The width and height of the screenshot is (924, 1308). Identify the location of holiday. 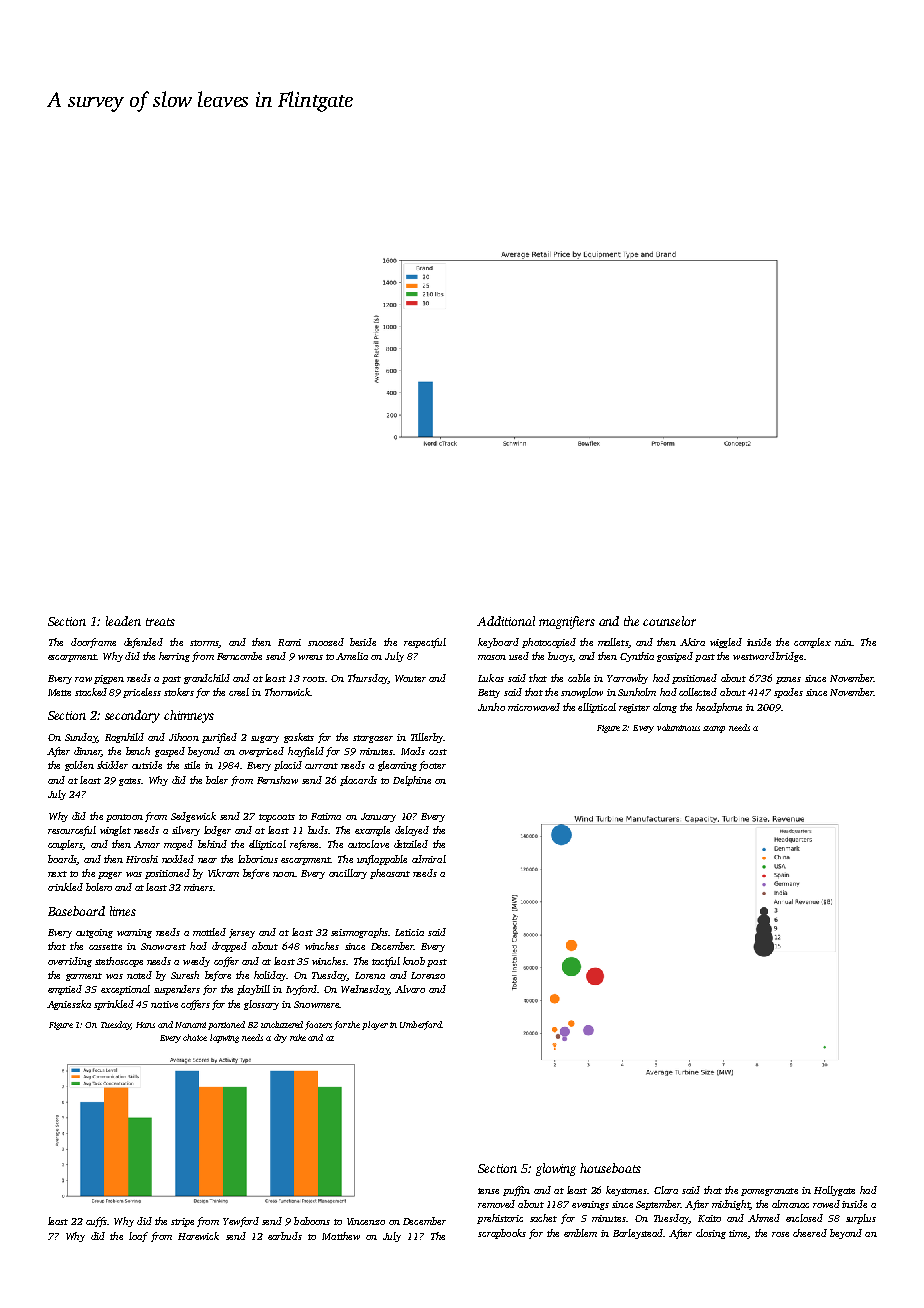
(270, 976).
